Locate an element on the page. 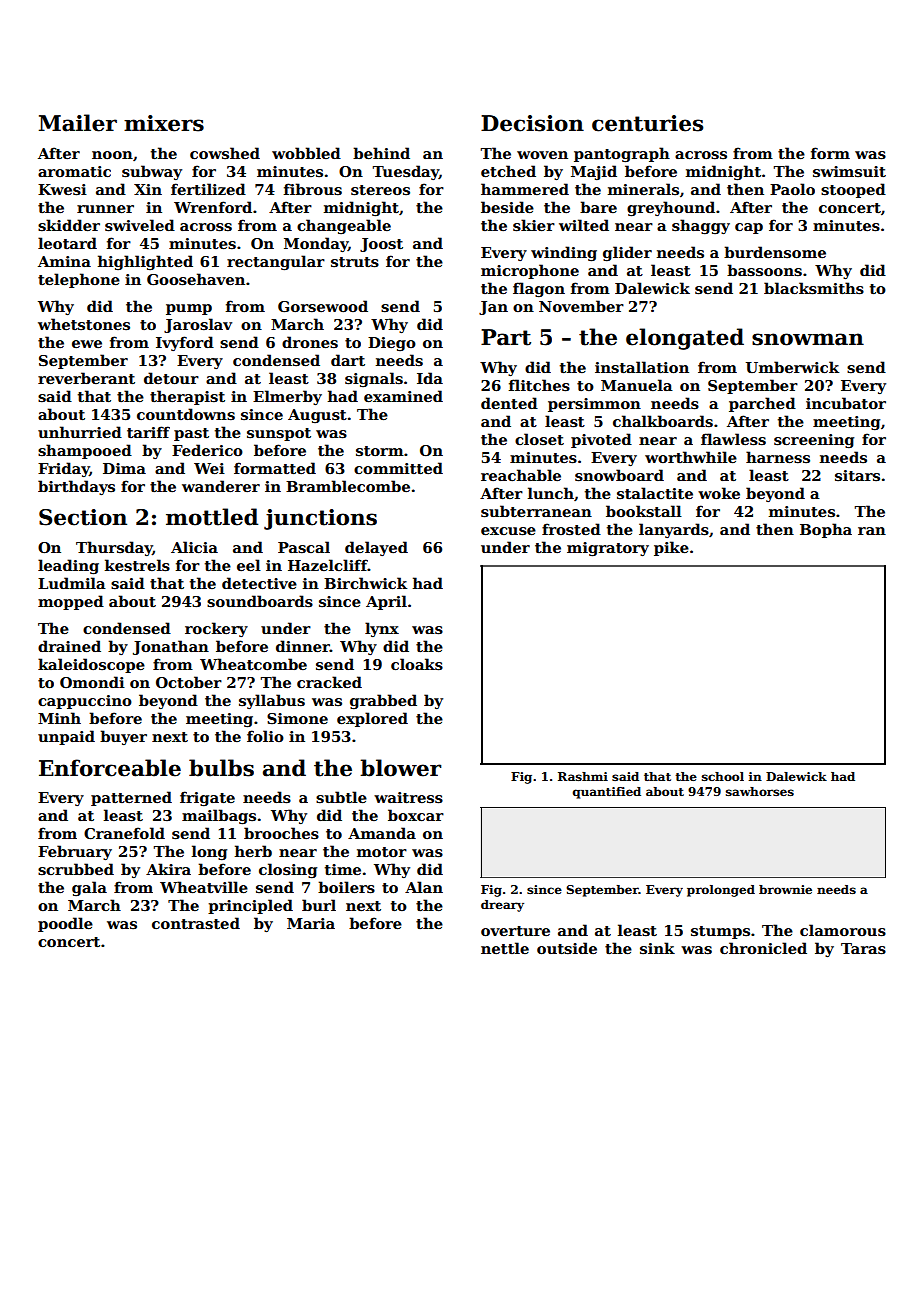  school is located at coordinates (723, 776).
